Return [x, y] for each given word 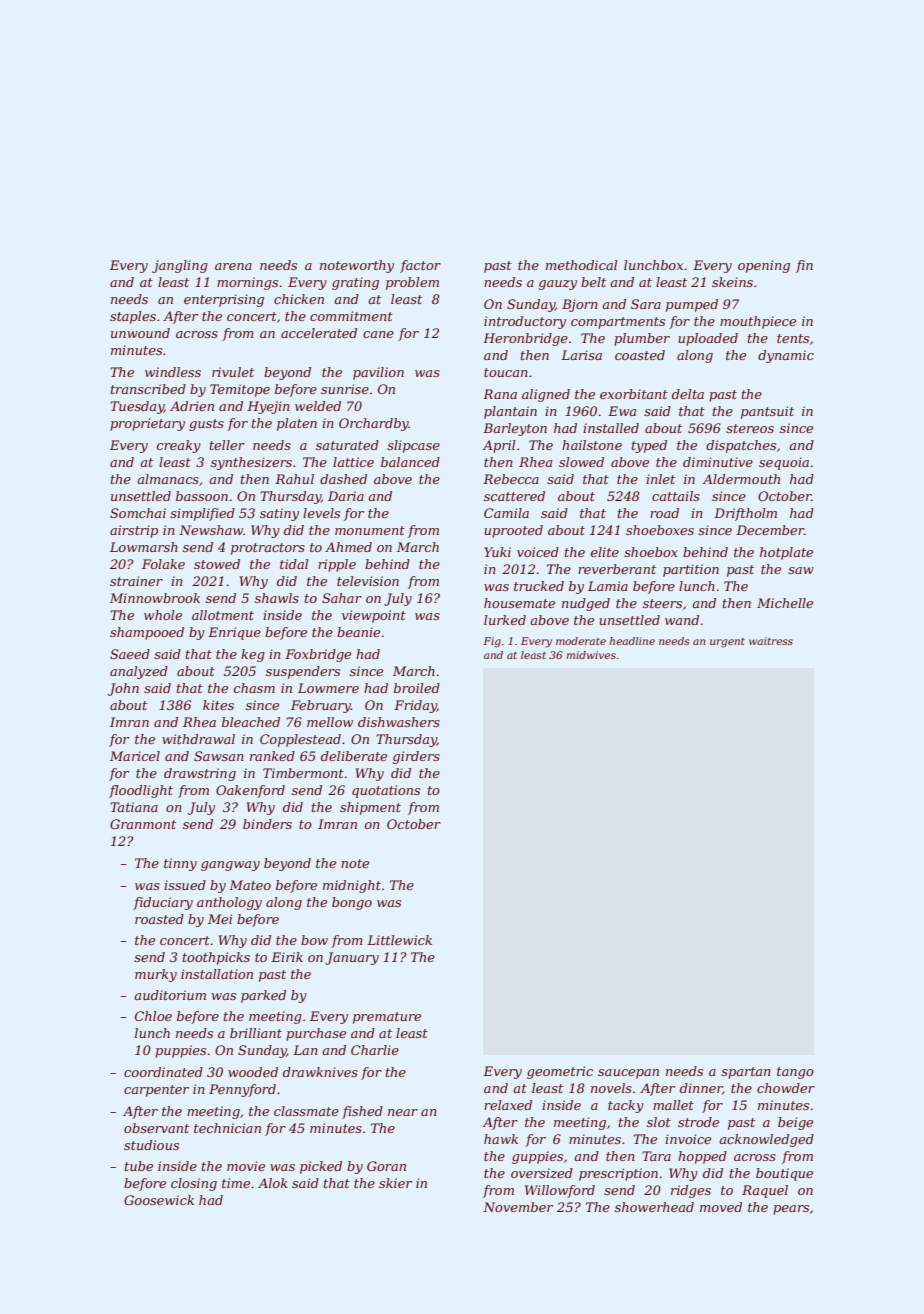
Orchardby [374, 424]
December [770, 530]
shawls [277, 598]
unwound [140, 333]
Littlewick [399, 940]
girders [416, 757]
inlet [660, 479]
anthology [229, 903]
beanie [358, 632]
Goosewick [159, 1200]
